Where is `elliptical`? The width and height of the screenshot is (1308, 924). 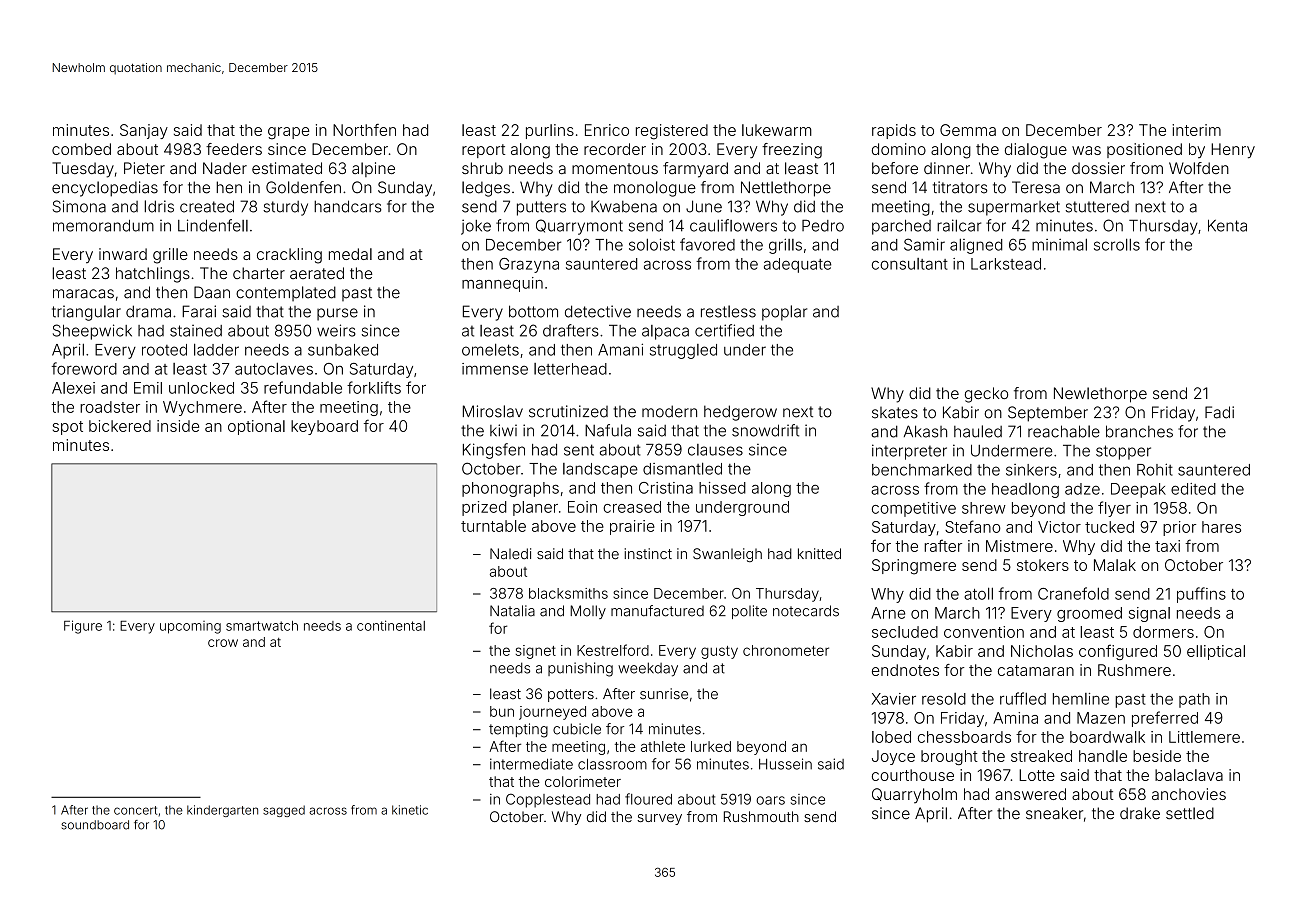 elliptical is located at coordinates (1216, 652).
